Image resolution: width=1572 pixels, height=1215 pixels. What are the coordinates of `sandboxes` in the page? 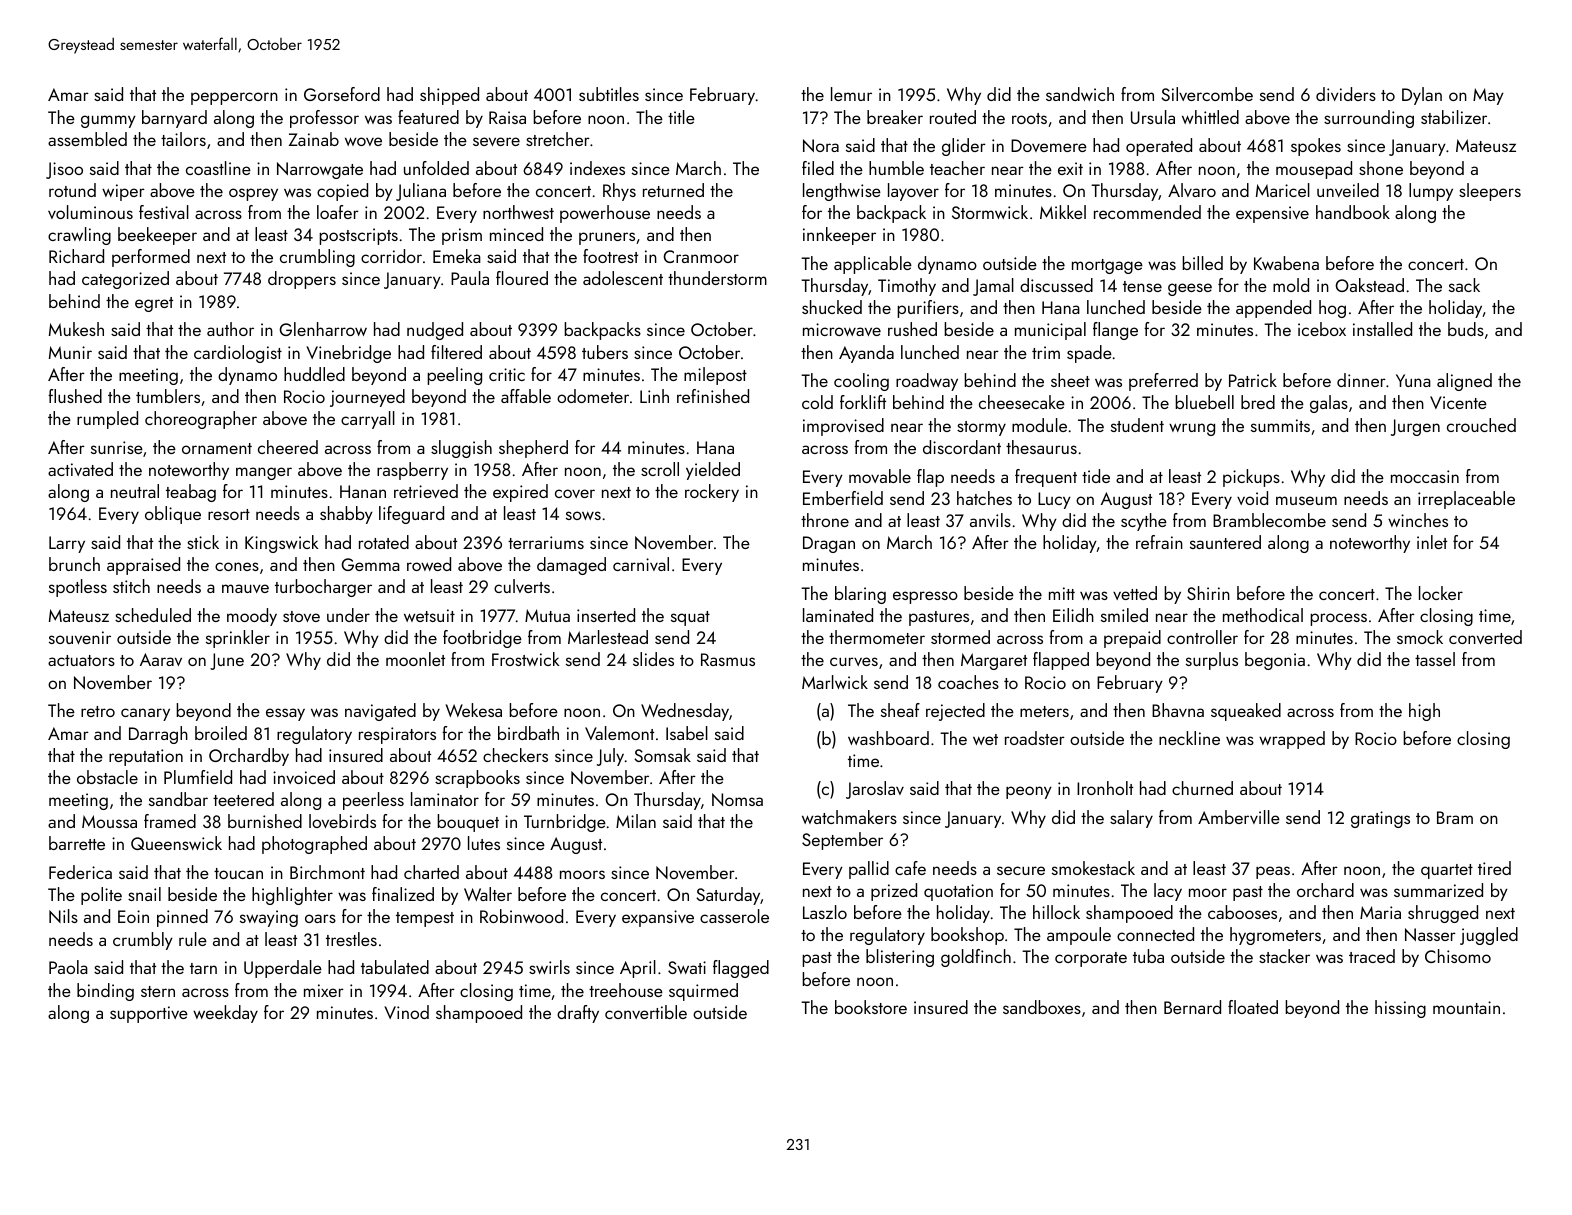 It's located at (1042, 1007).
